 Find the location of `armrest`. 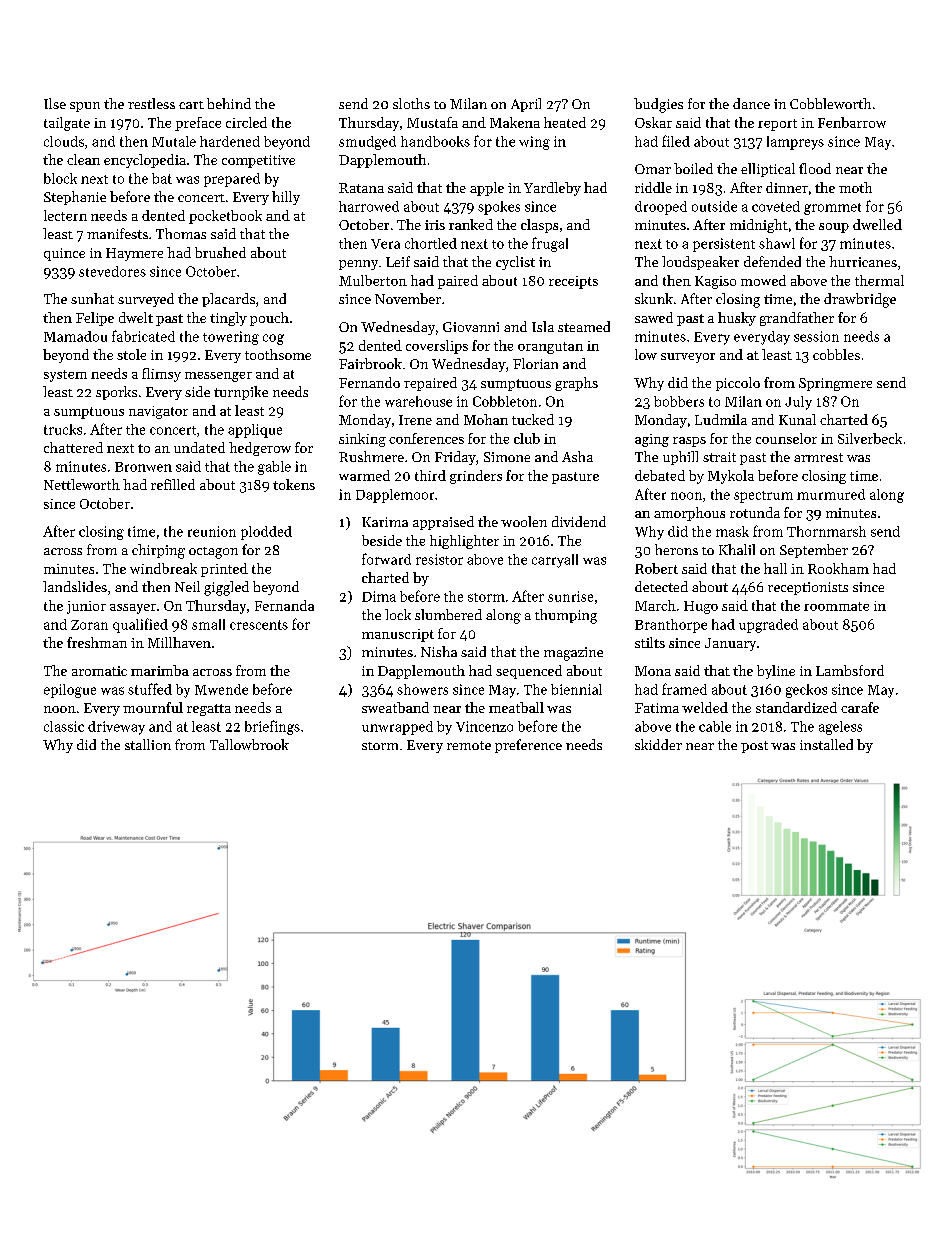

armrest is located at coordinates (818, 457).
